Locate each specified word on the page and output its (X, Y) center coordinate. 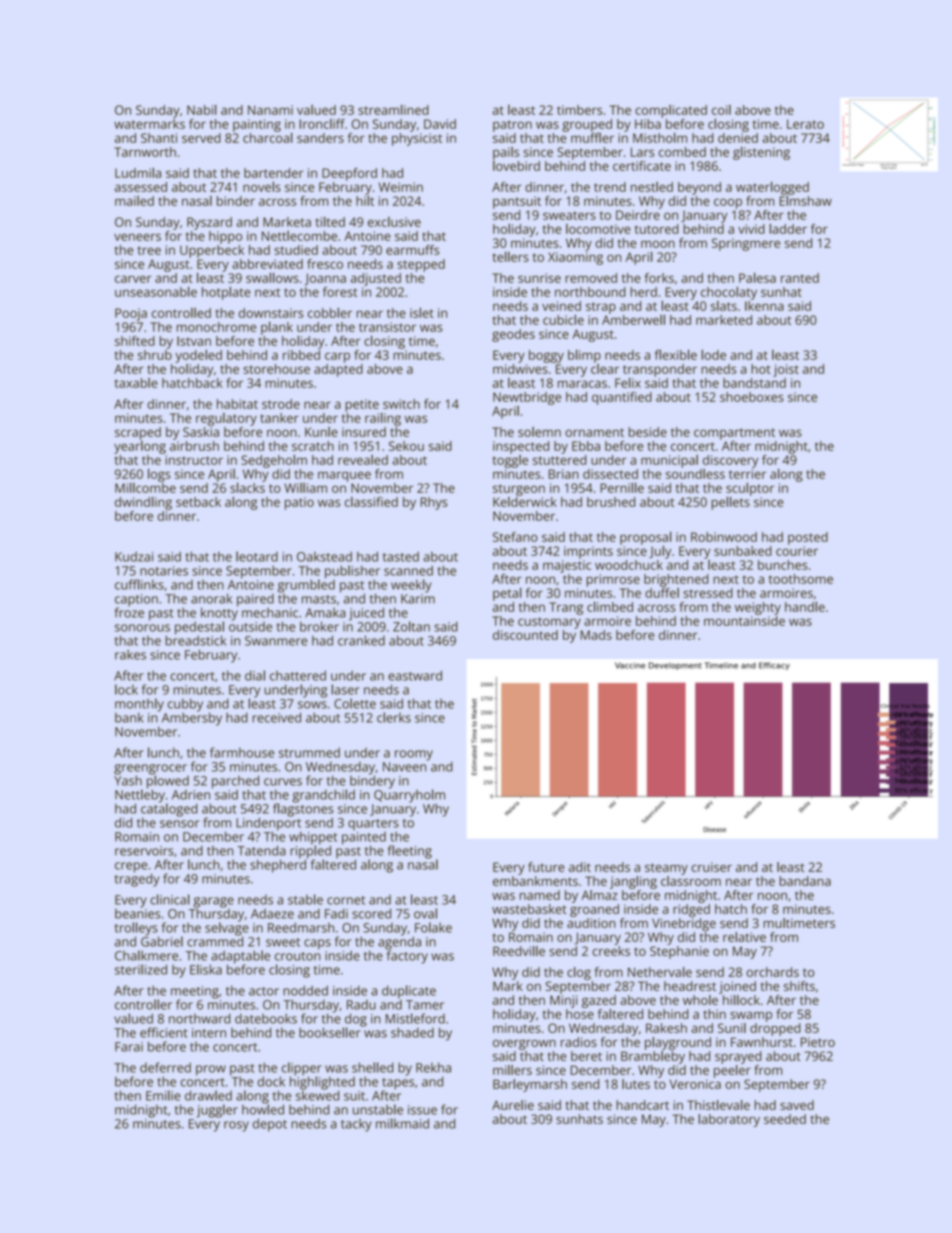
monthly (139, 705)
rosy (236, 1126)
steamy (666, 869)
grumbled (306, 586)
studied (296, 250)
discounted (525, 635)
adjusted (375, 279)
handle (805, 606)
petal (507, 594)
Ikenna (764, 306)
